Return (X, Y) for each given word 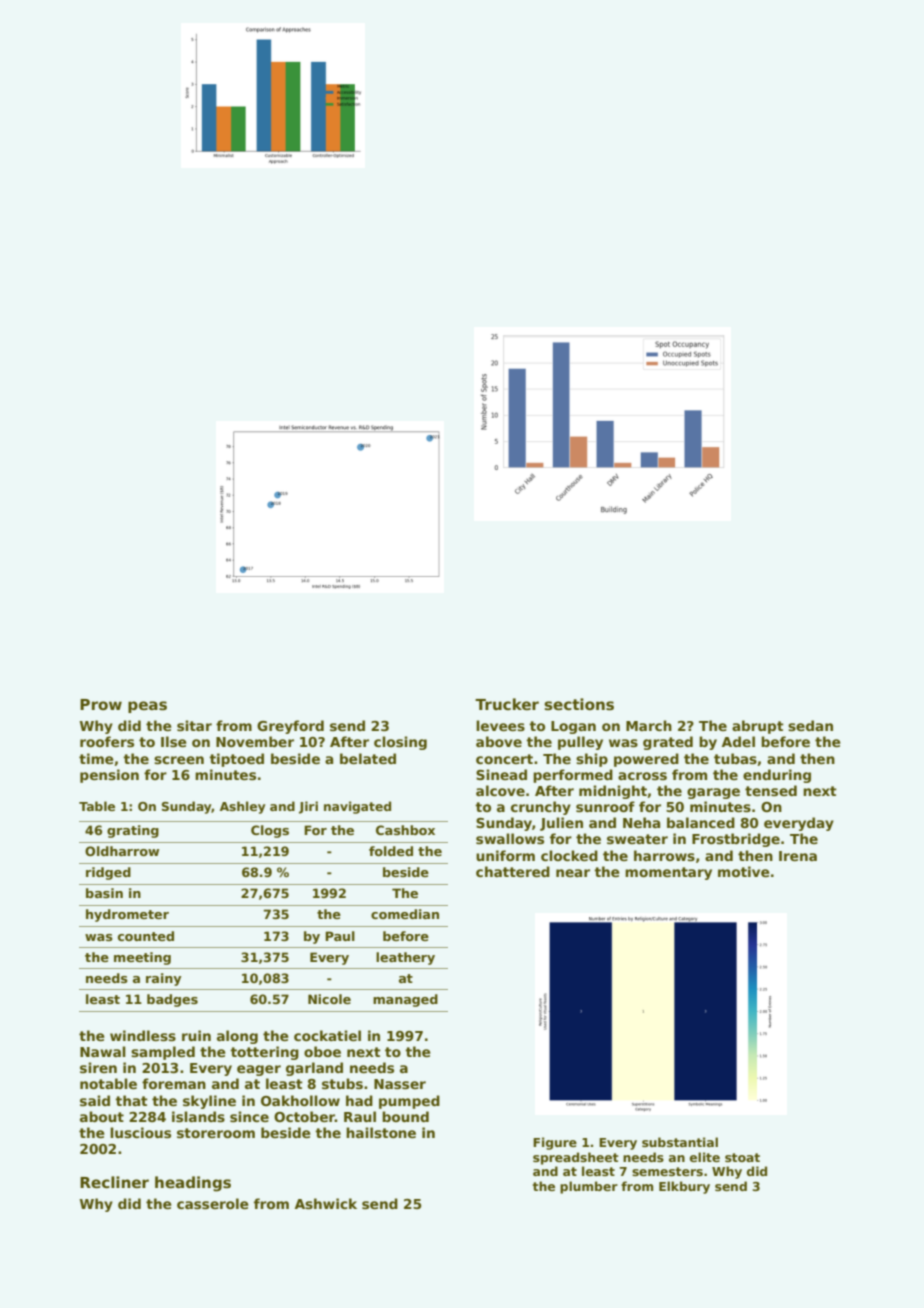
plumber (589, 1187)
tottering (264, 1053)
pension (109, 776)
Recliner (114, 1182)
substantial (680, 1142)
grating (133, 831)
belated (368, 758)
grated (668, 743)
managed (405, 1000)
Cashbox (405, 830)
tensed (771, 790)
